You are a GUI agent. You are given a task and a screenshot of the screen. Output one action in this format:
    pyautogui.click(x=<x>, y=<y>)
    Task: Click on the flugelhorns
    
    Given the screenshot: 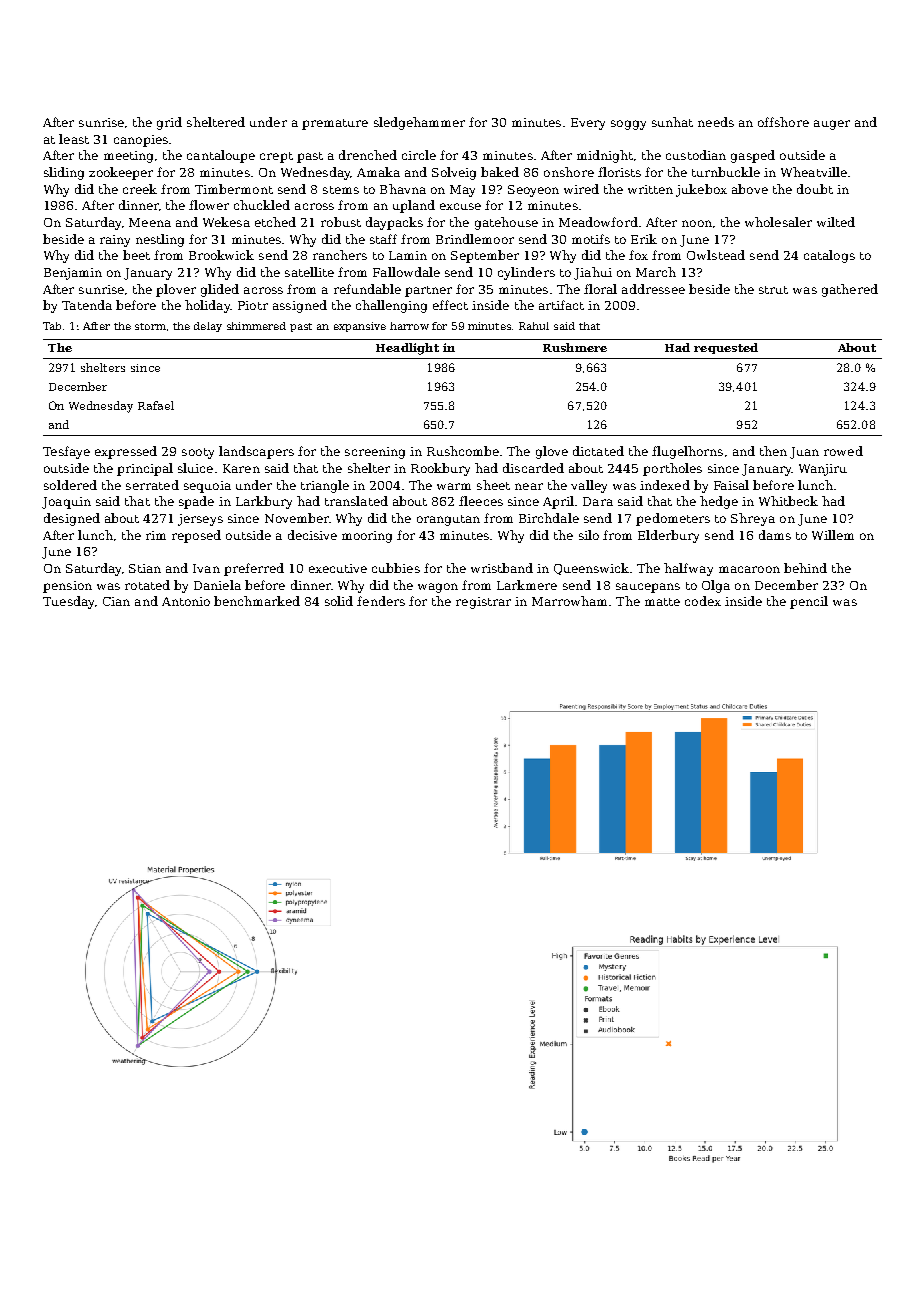 What is the action you would take?
    pyautogui.click(x=687, y=452)
